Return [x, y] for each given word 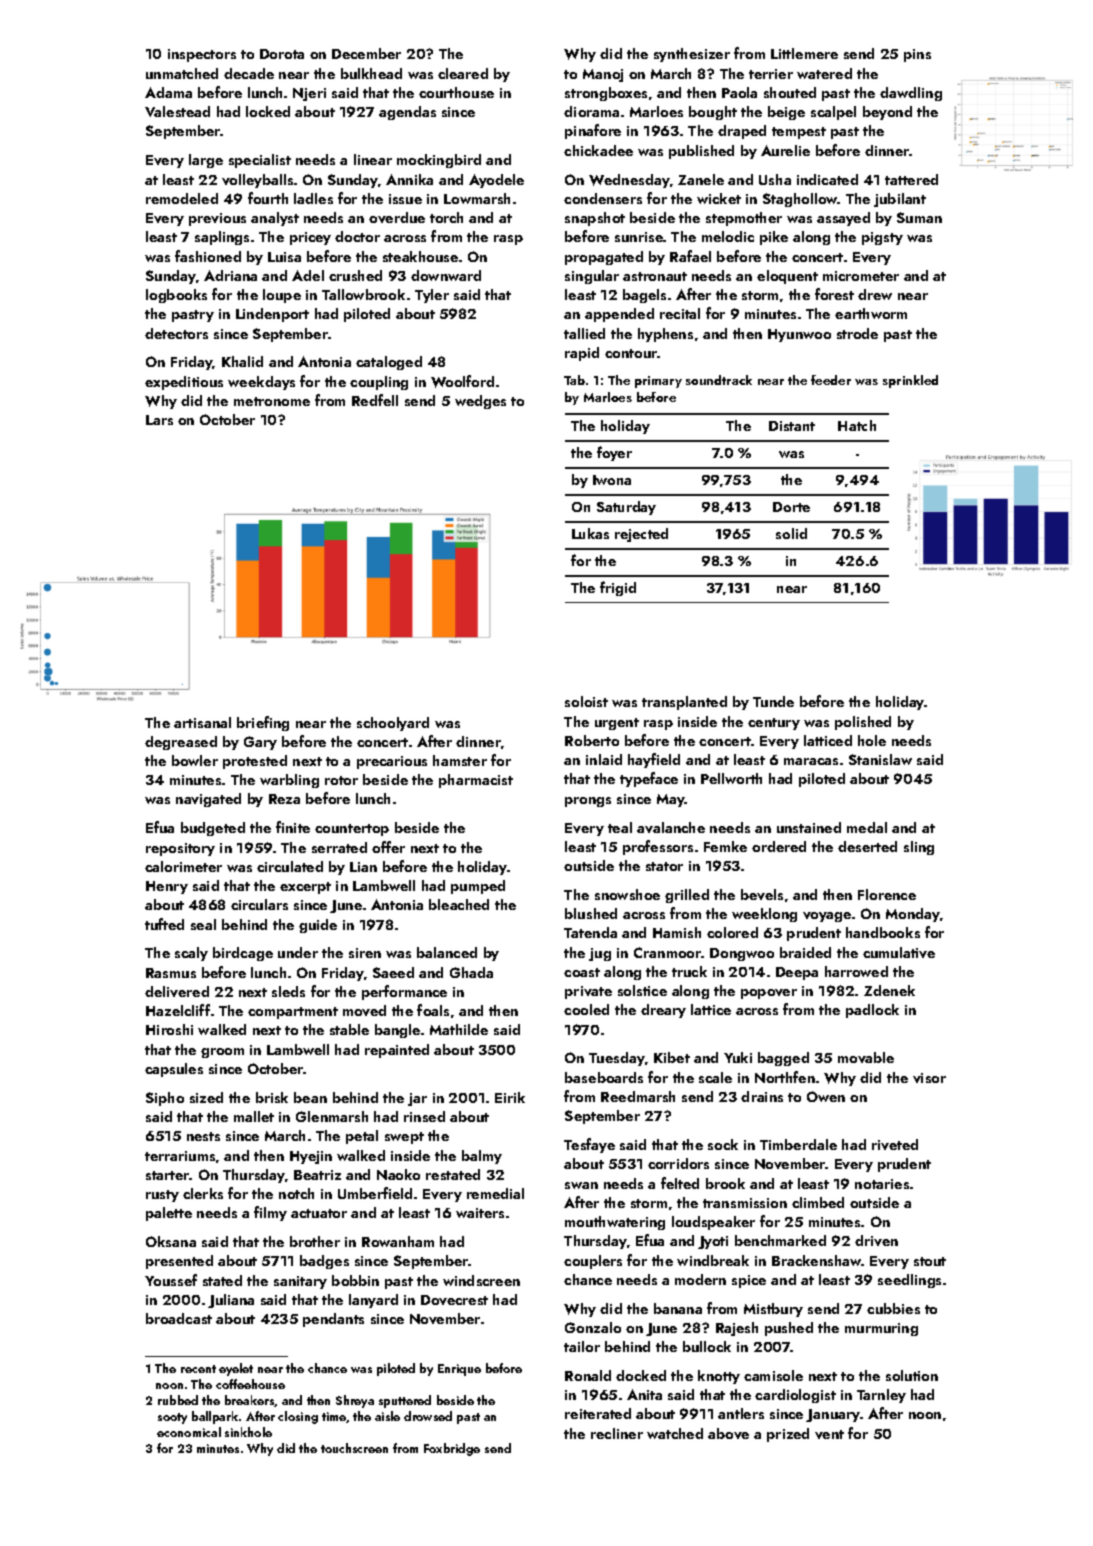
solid [791, 533]
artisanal [202, 722]
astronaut [655, 276]
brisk [272, 1097]
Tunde [773, 701]
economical [189, 1432]
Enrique [459, 1370]
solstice [642, 990]
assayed [843, 219]
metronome [272, 401]
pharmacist [476, 781]
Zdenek [889, 990]
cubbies [893, 1308]
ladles [313, 198]
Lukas [590, 533]
